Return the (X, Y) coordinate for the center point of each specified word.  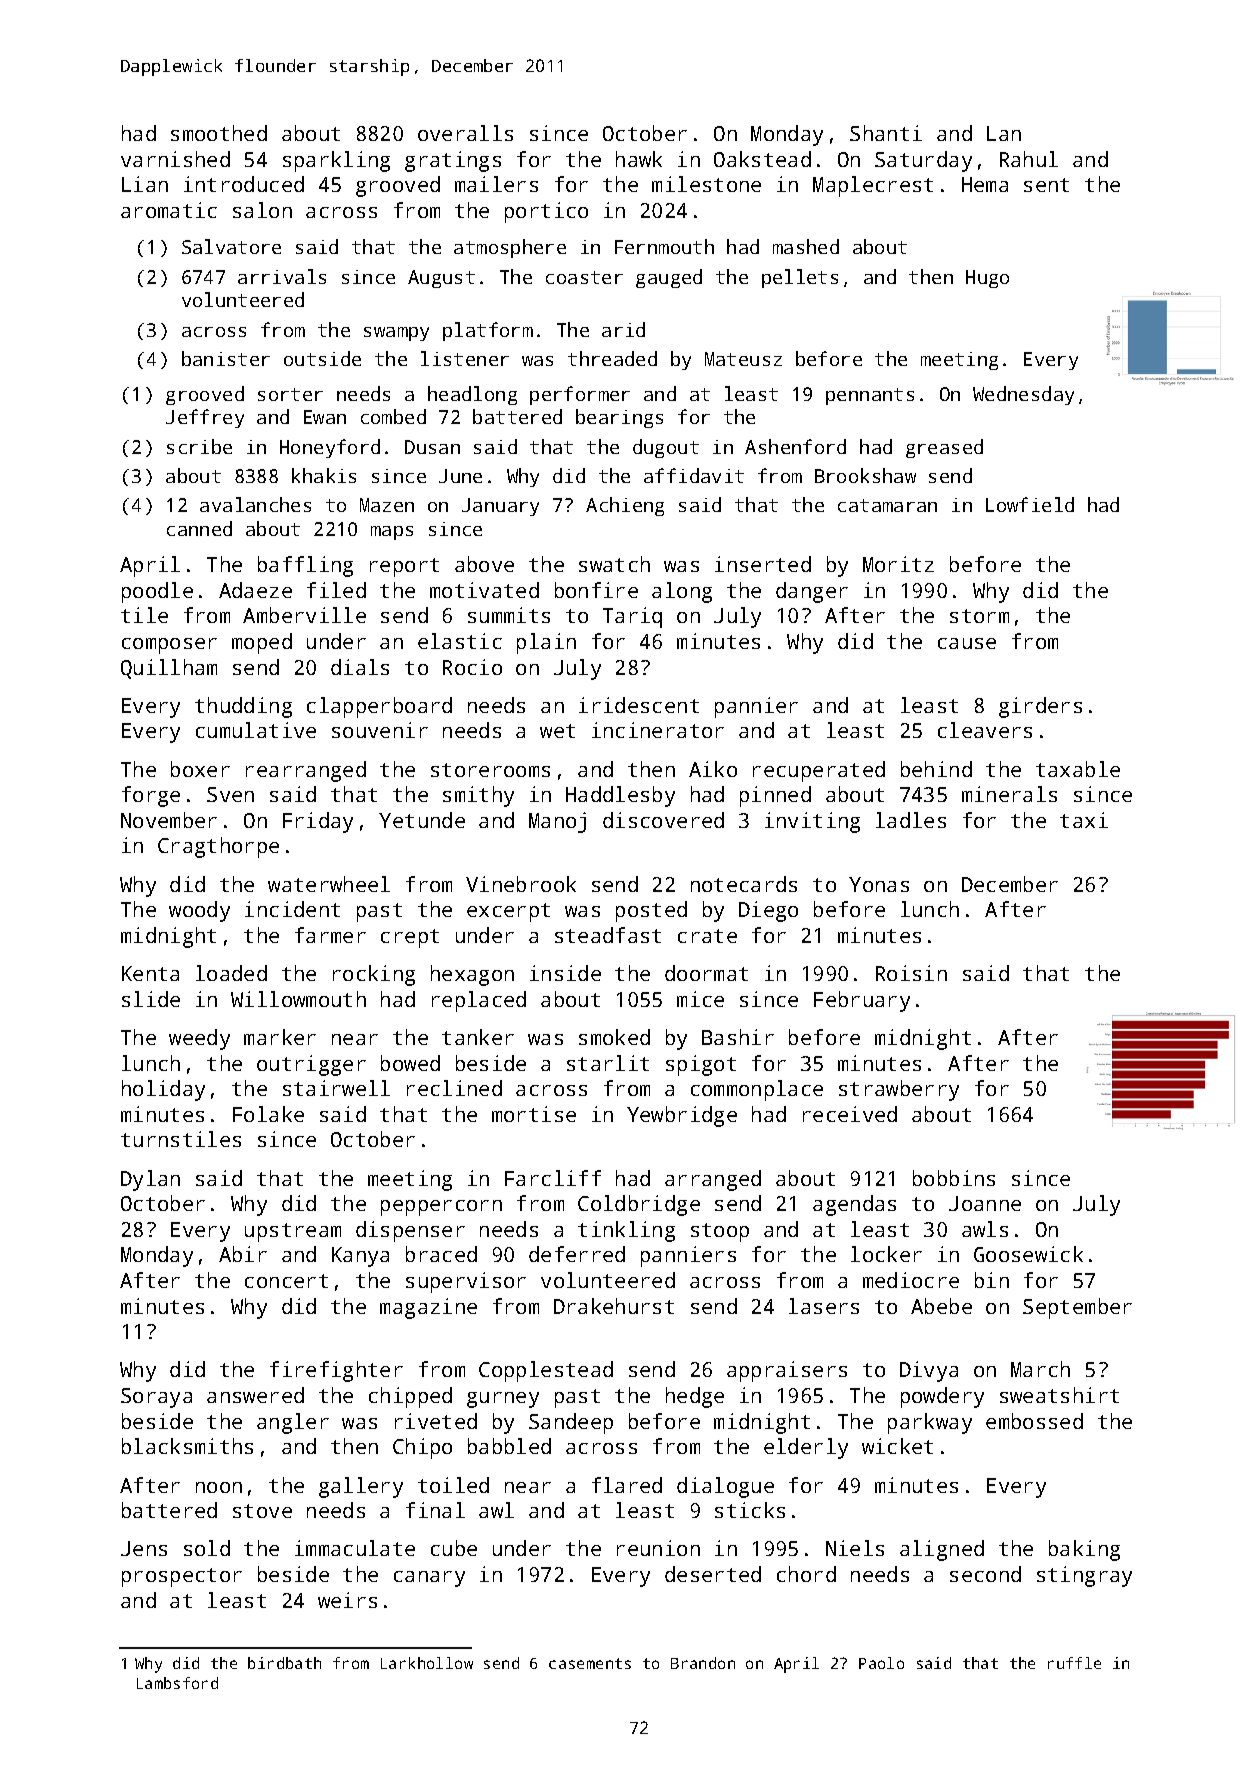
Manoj (557, 822)
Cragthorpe (218, 847)
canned (199, 528)
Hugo (987, 279)
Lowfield (1030, 504)
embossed (1034, 1421)
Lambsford (177, 1683)
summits (509, 615)
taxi (1084, 820)
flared (627, 1485)
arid (623, 329)
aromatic (169, 210)
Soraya (156, 1398)
